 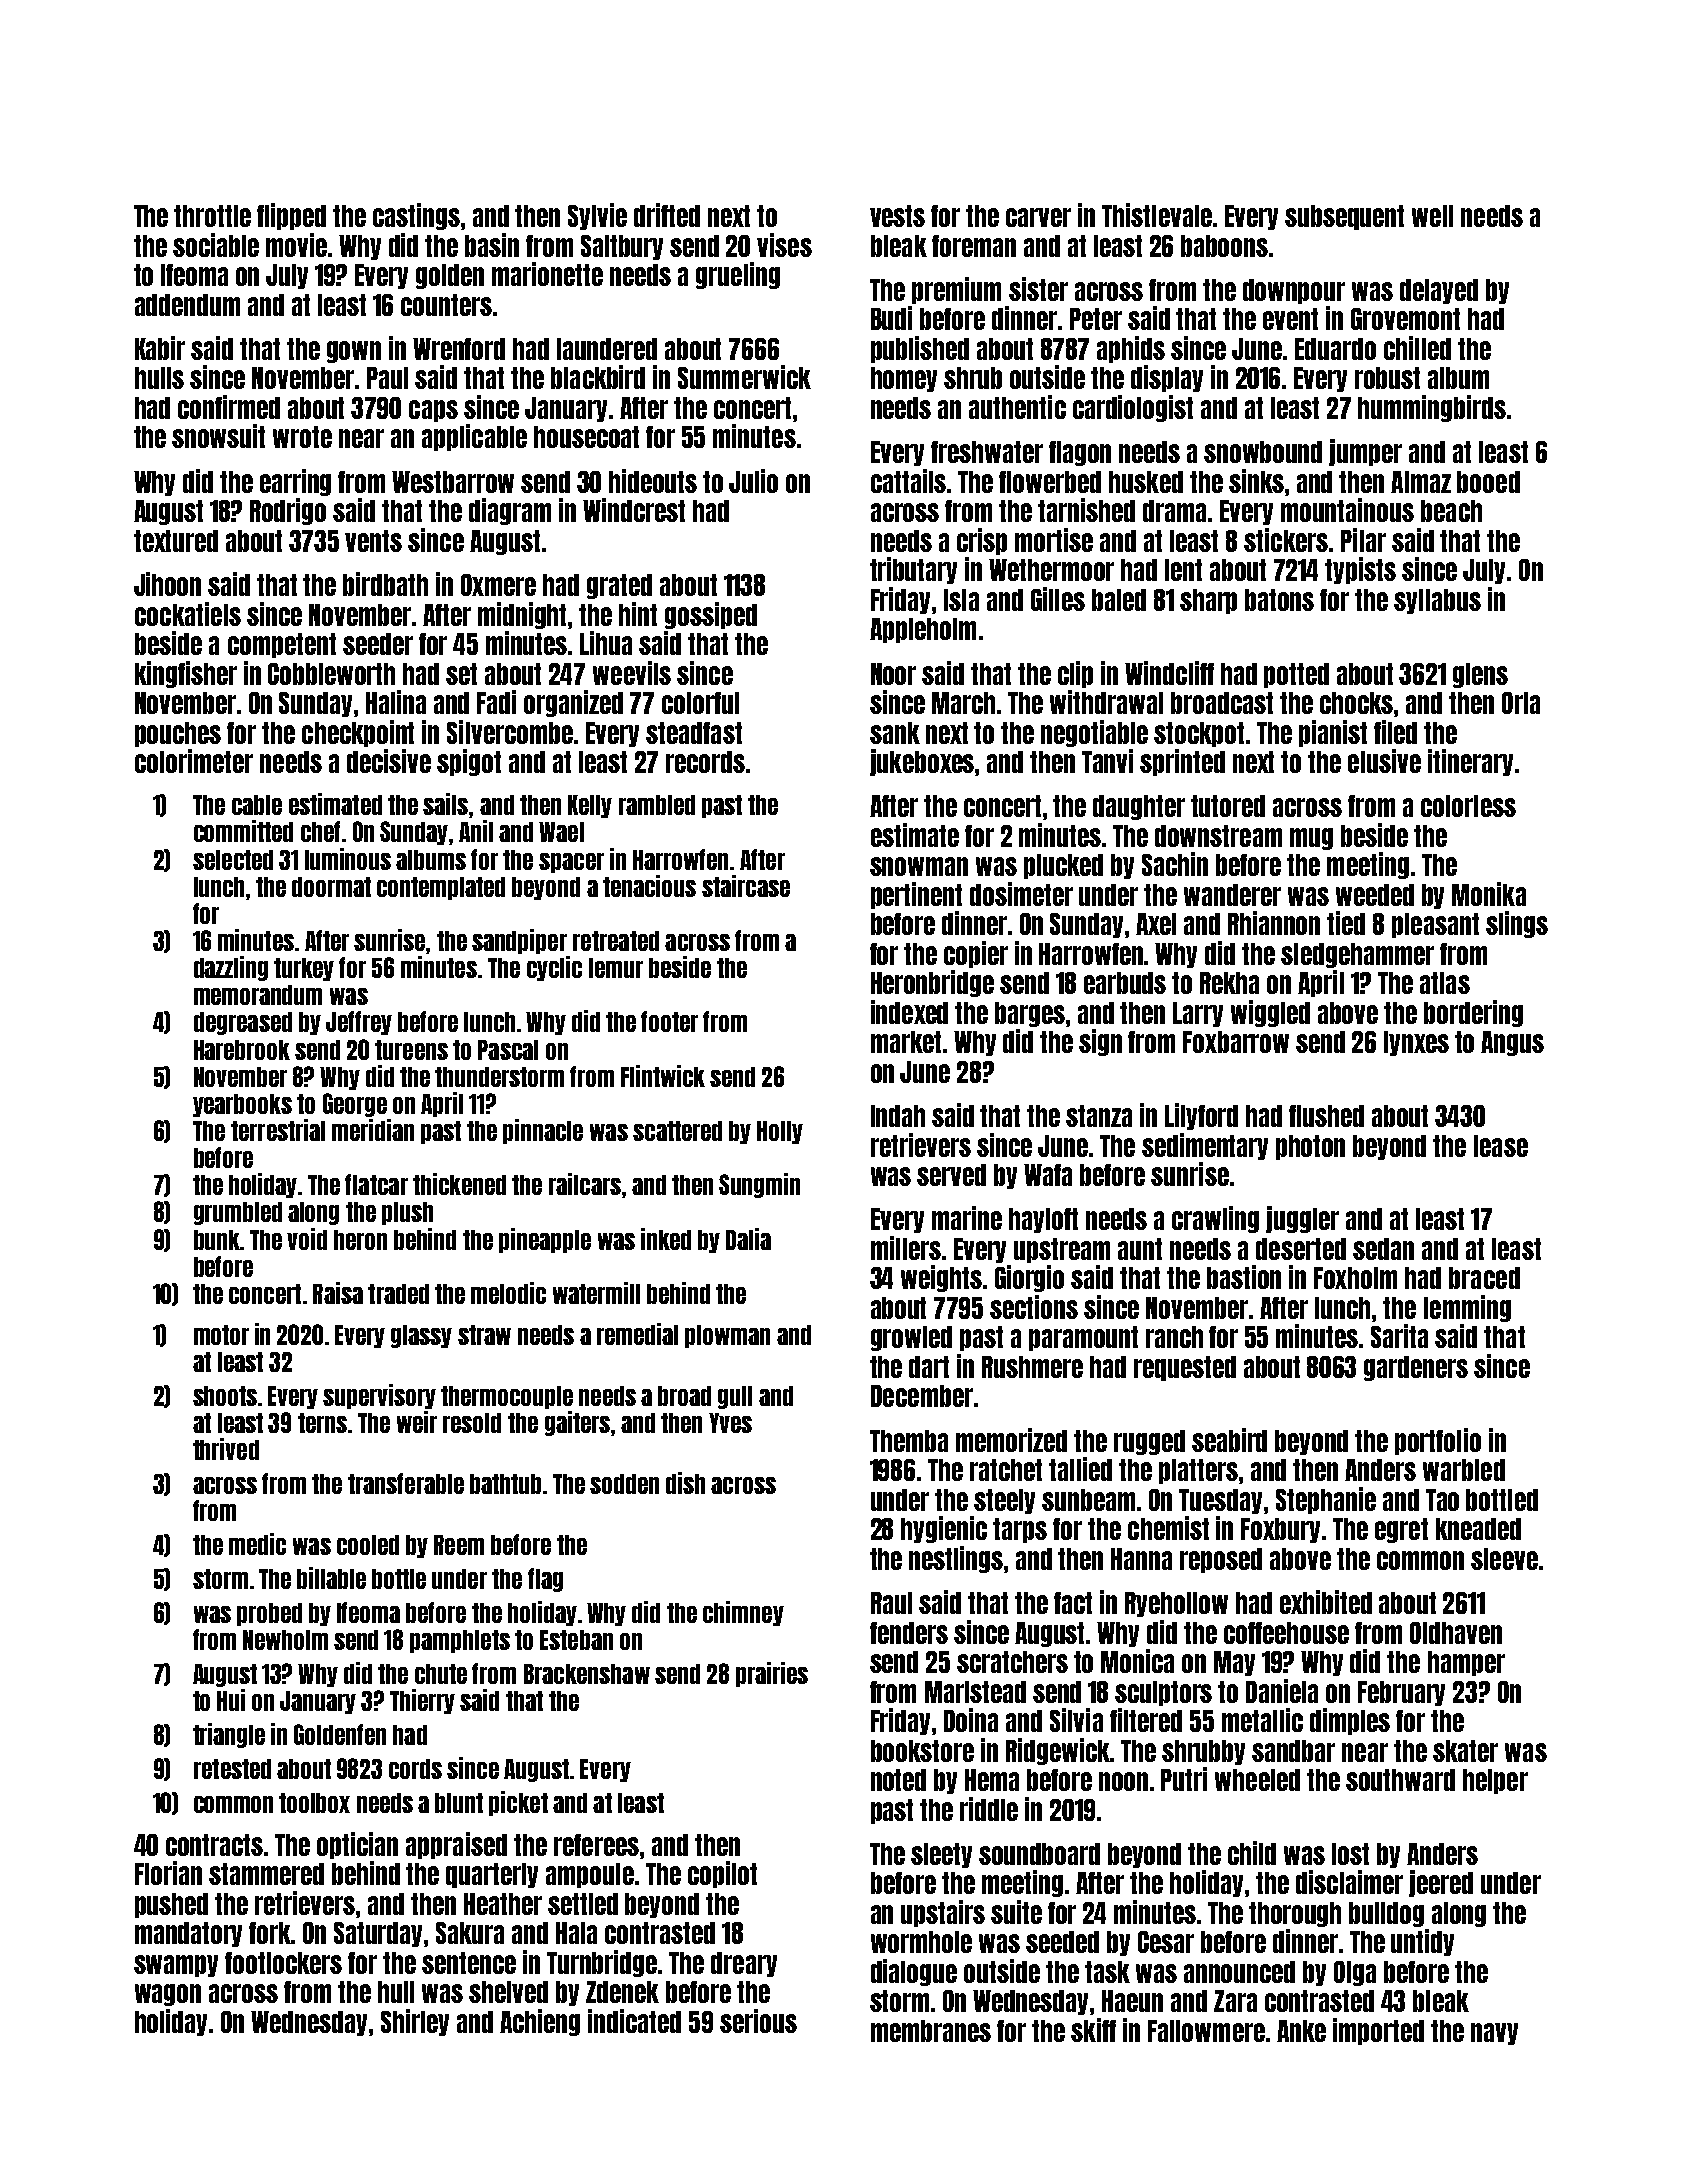 What do you see at coordinates (1432, 216) in the screenshot?
I see `well` at bounding box center [1432, 216].
